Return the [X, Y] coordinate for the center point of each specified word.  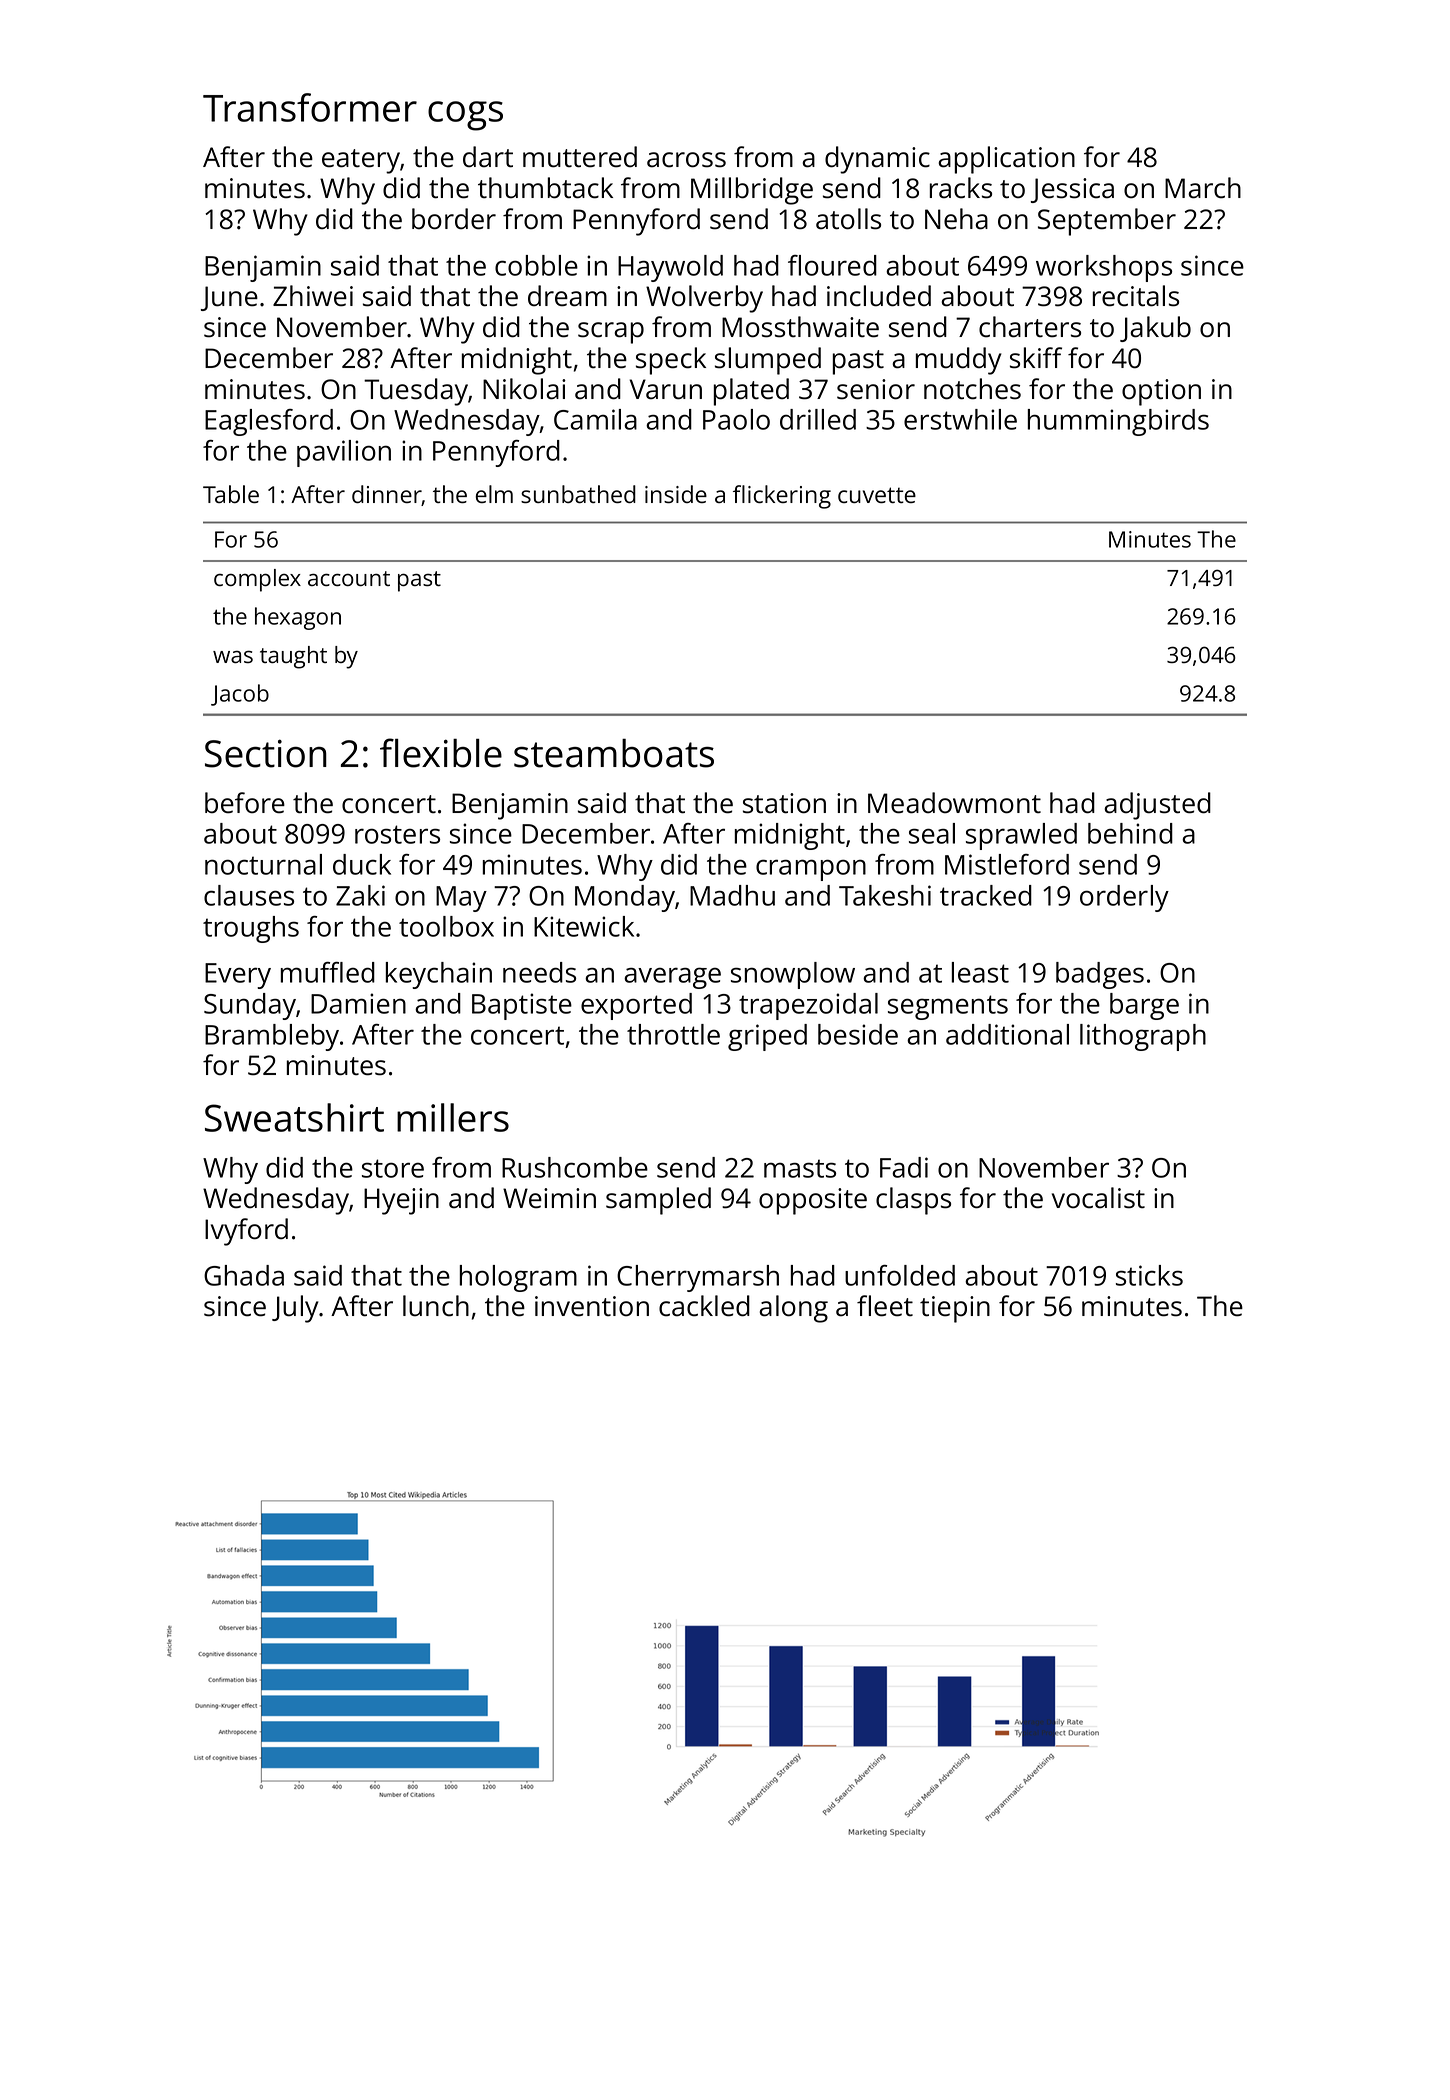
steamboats [614, 753]
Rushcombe [575, 1167]
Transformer [310, 107]
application [1006, 160]
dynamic [877, 160]
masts [800, 1168]
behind [1130, 833]
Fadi [904, 1167]
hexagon [298, 618]
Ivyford [246, 1232]
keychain [439, 975]
